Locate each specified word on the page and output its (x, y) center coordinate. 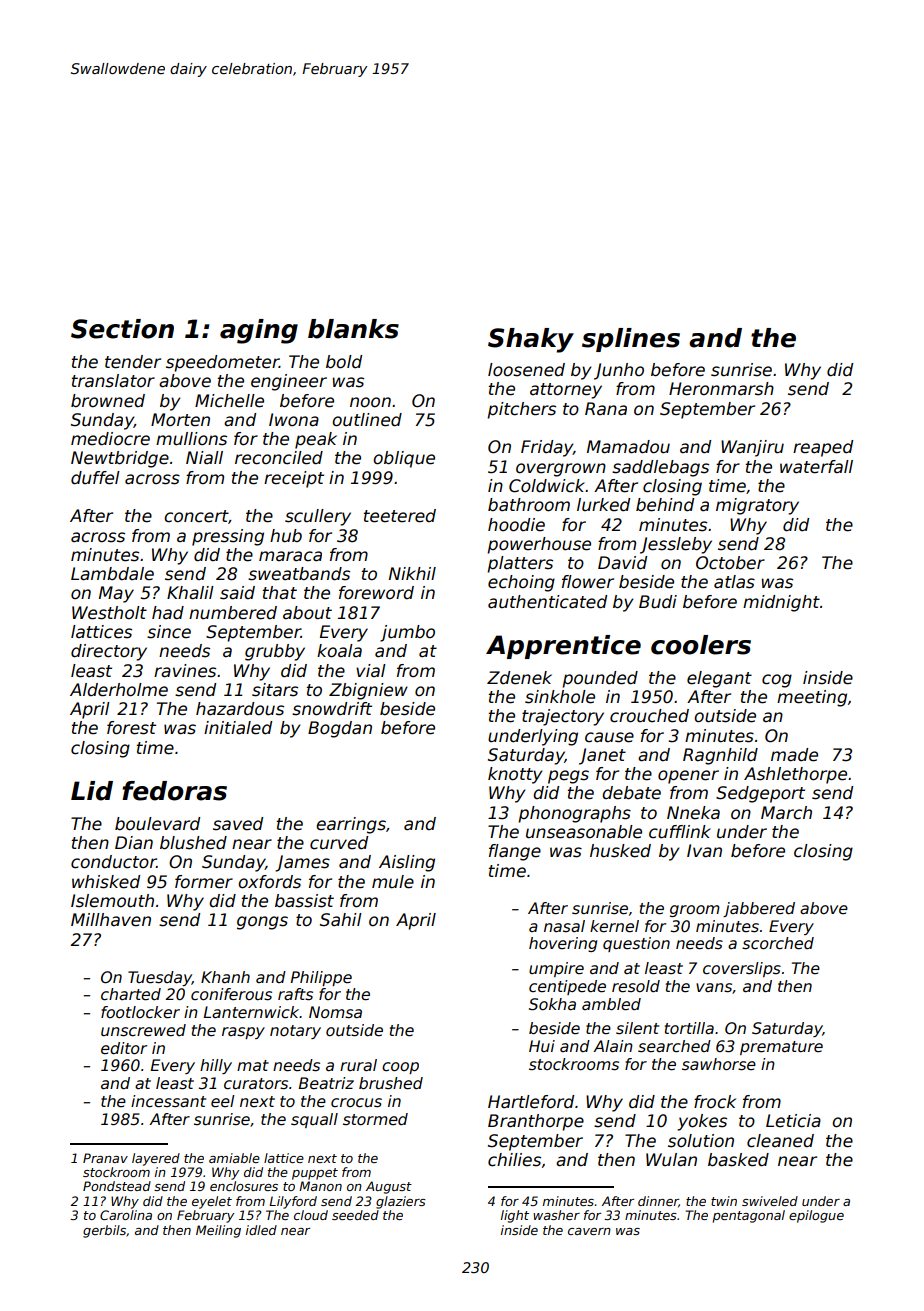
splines (631, 340)
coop (400, 1068)
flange (515, 852)
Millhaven (111, 920)
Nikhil (412, 573)
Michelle (229, 401)
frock (715, 1102)
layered (156, 1159)
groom (695, 911)
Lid (92, 791)
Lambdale (112, 574)
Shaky (531, 340)
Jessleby (676, 545)
